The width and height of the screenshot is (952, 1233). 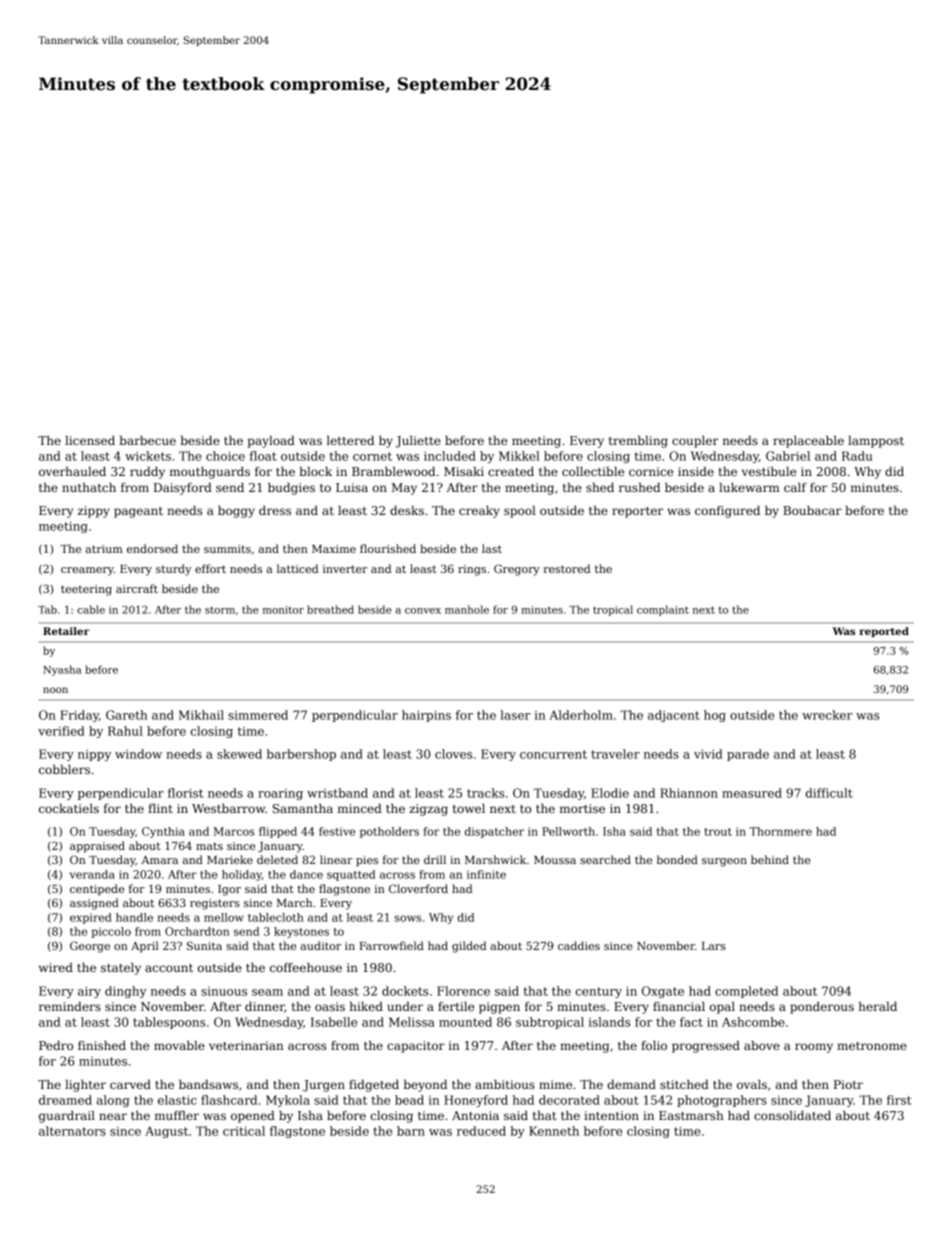 I want to click on cloves, so click(x=453, y=754).
